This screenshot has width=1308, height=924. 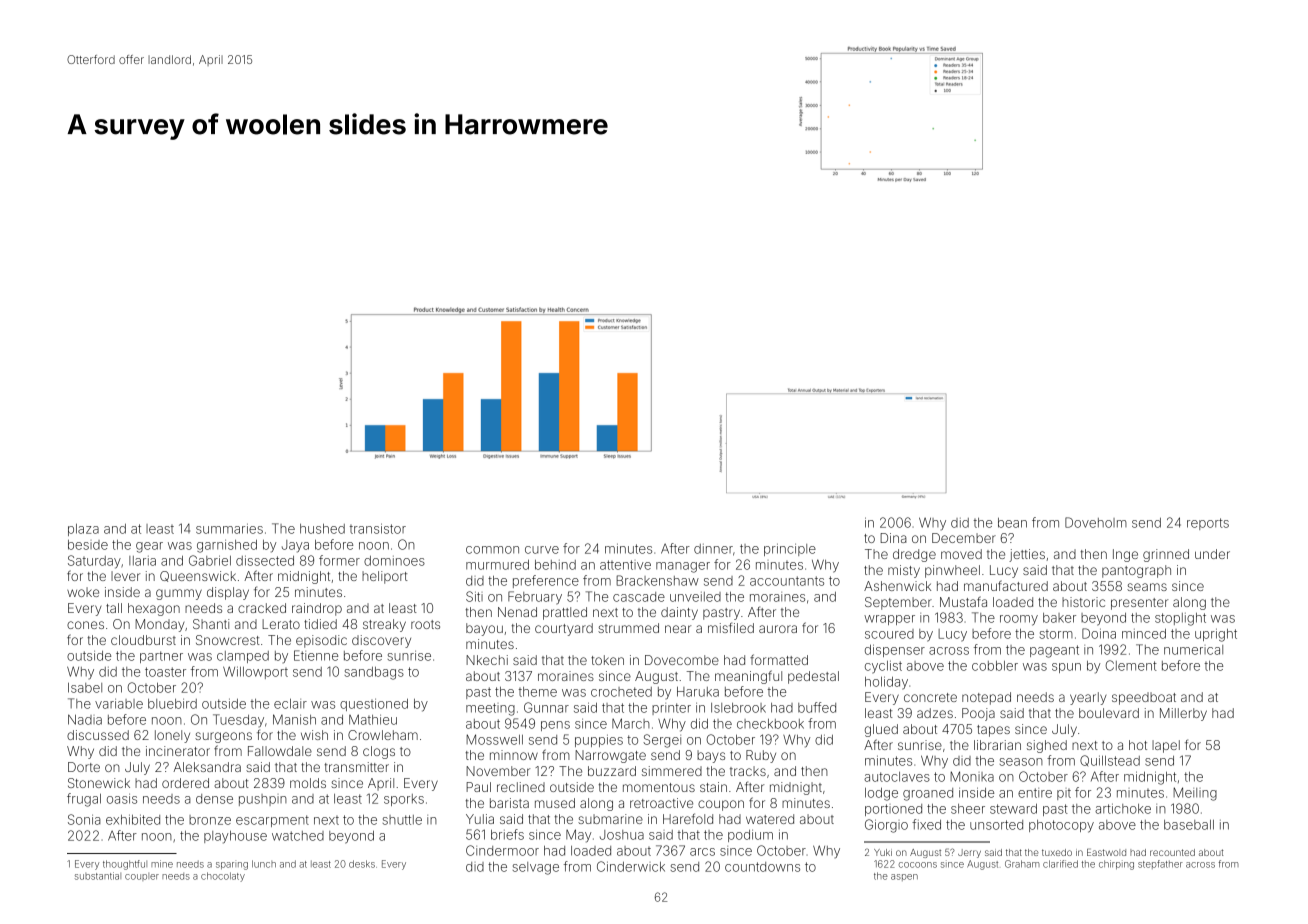 What do you see at coordinates (564, 629) in the screenshot?
I see `courtyard` at bounding box center [564, 629].
